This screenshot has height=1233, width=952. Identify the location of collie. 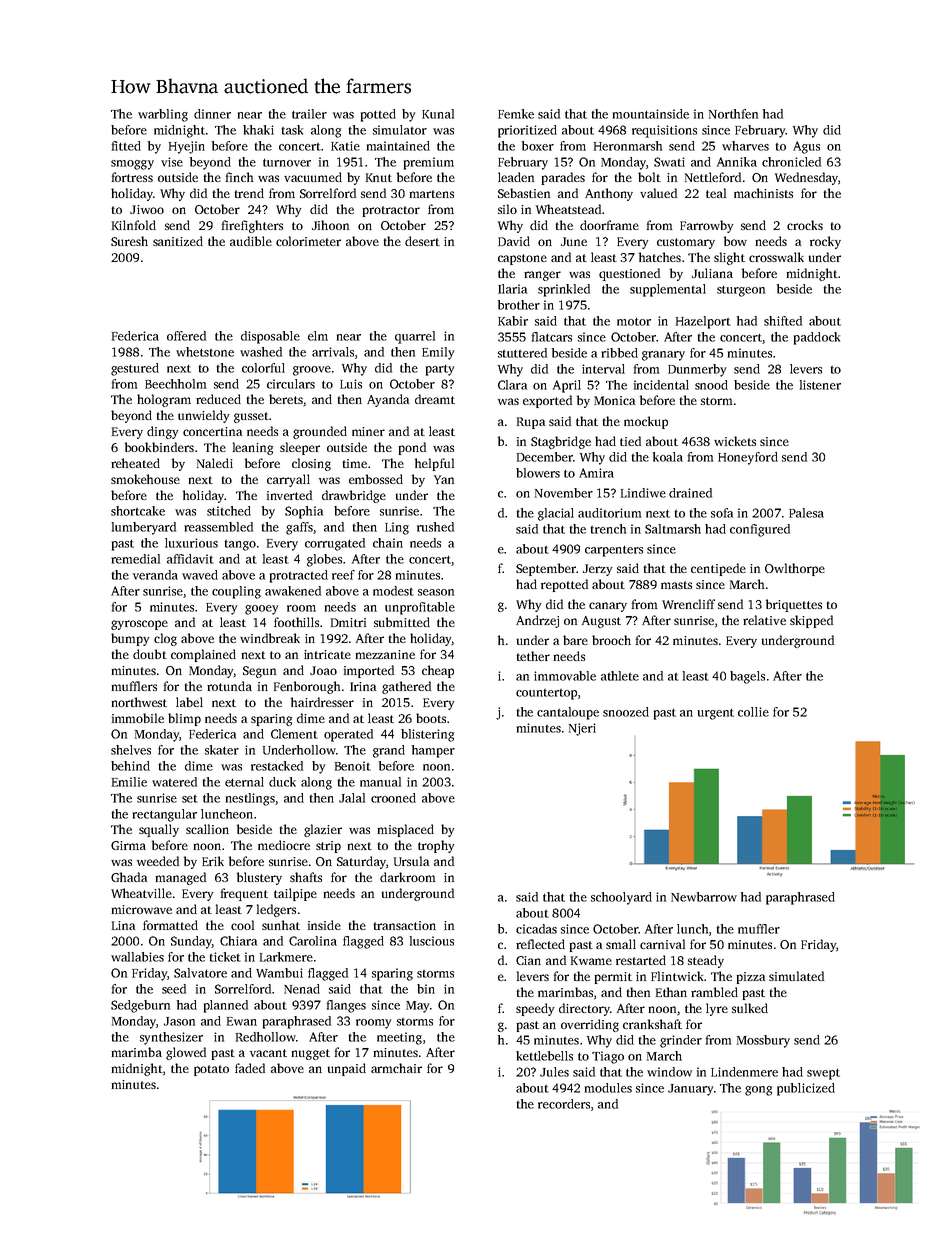
(753, 712).
